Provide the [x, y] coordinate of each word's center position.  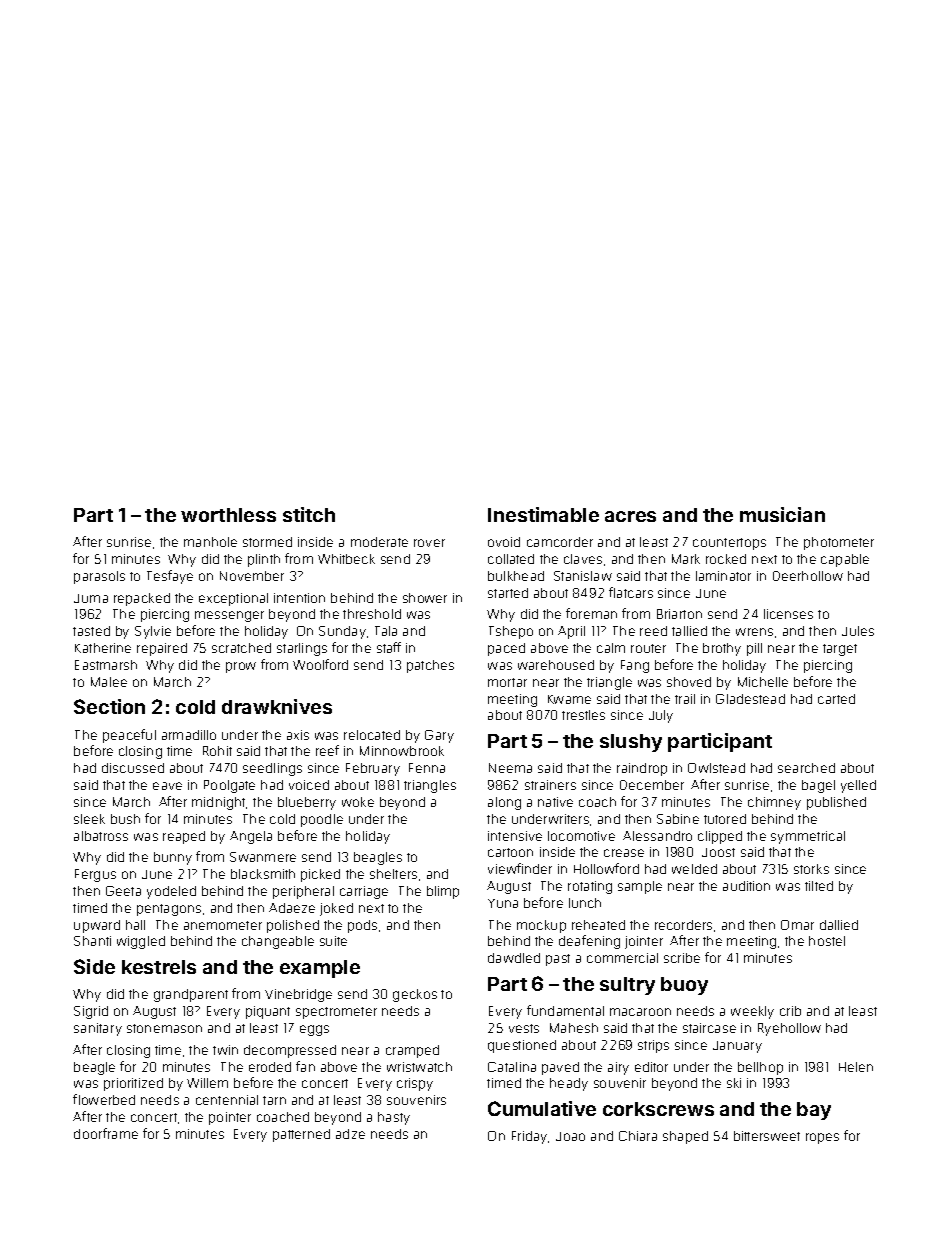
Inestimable [543, 514]
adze [350, 1134]
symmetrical [808, 837]
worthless [228, 515]
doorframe [106, 1133]
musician [782, 514]
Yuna [503, 903]
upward [97, 926]
